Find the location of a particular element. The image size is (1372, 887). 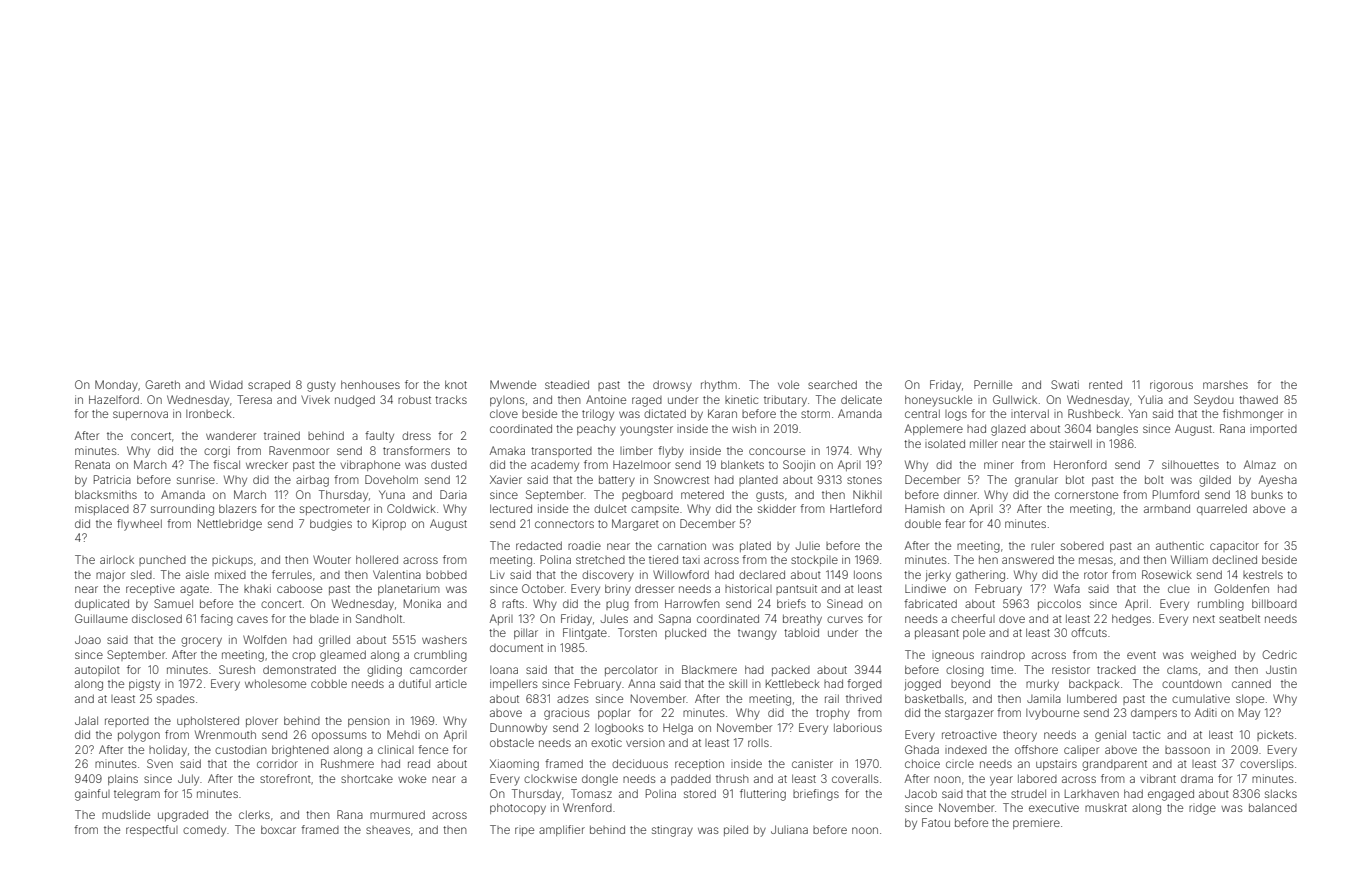

rolls is located at coordinates (758, 742).
